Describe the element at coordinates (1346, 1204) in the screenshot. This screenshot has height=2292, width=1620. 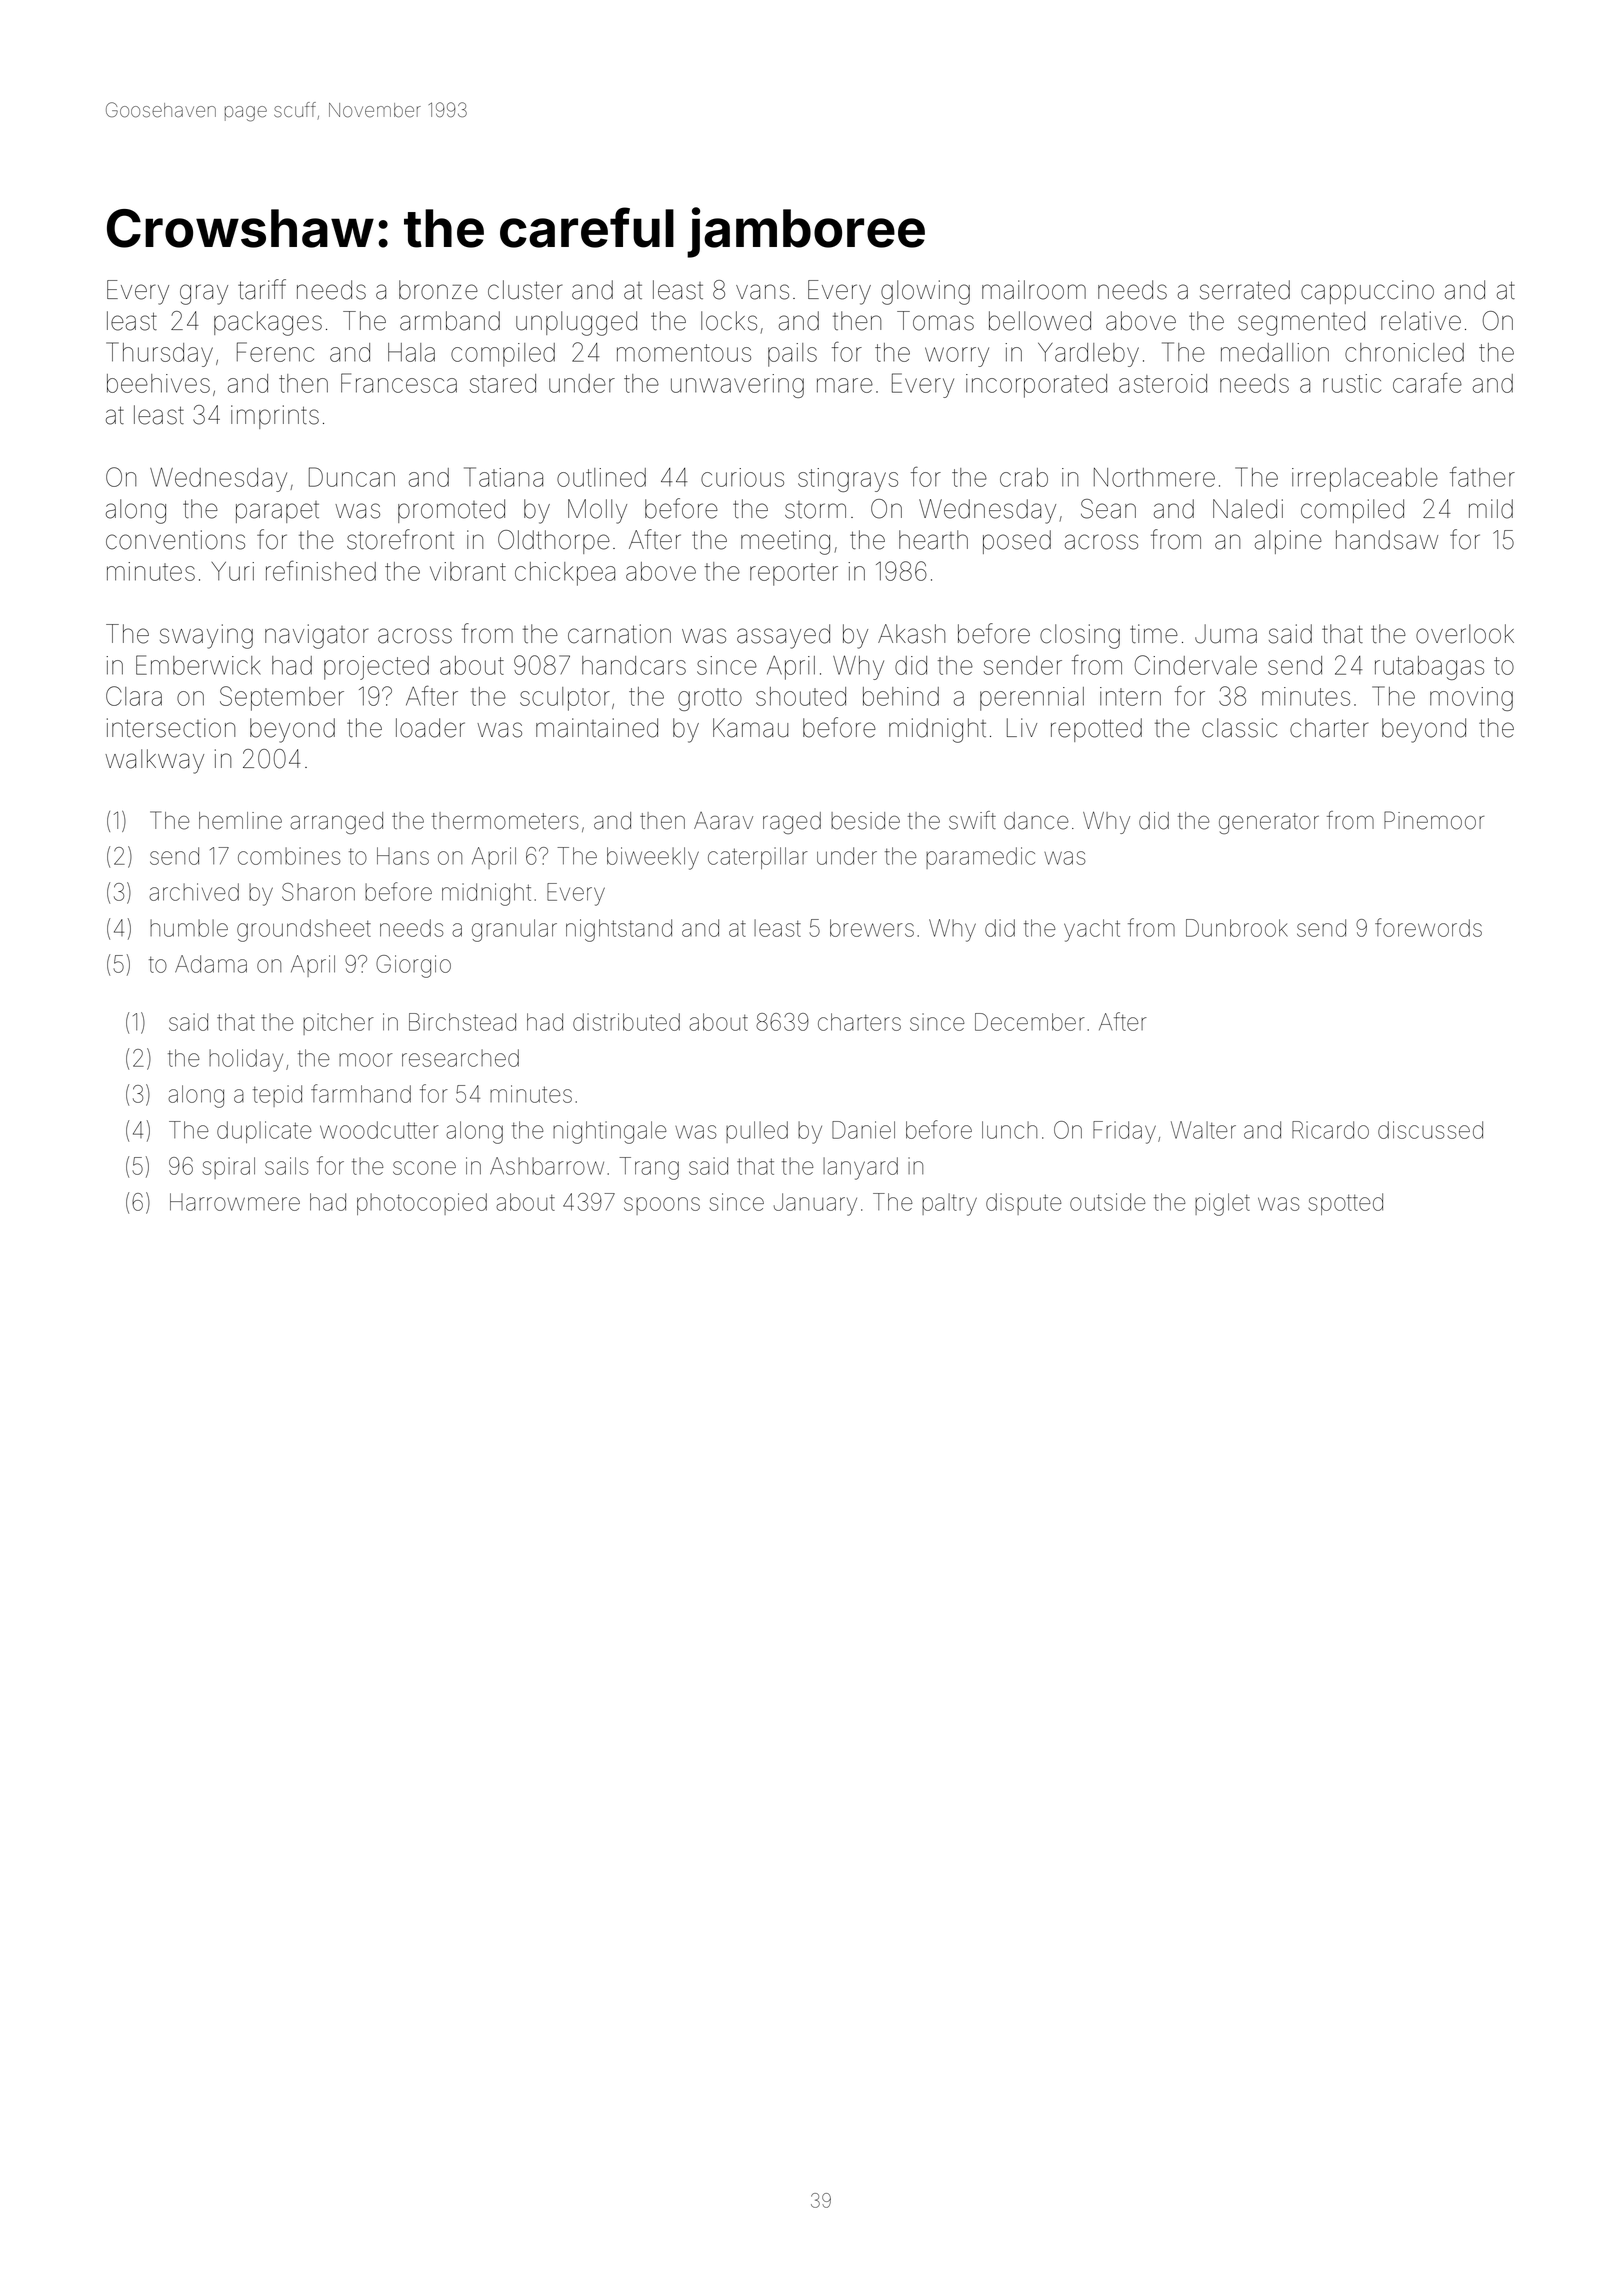
I see `spotted` at that location.
